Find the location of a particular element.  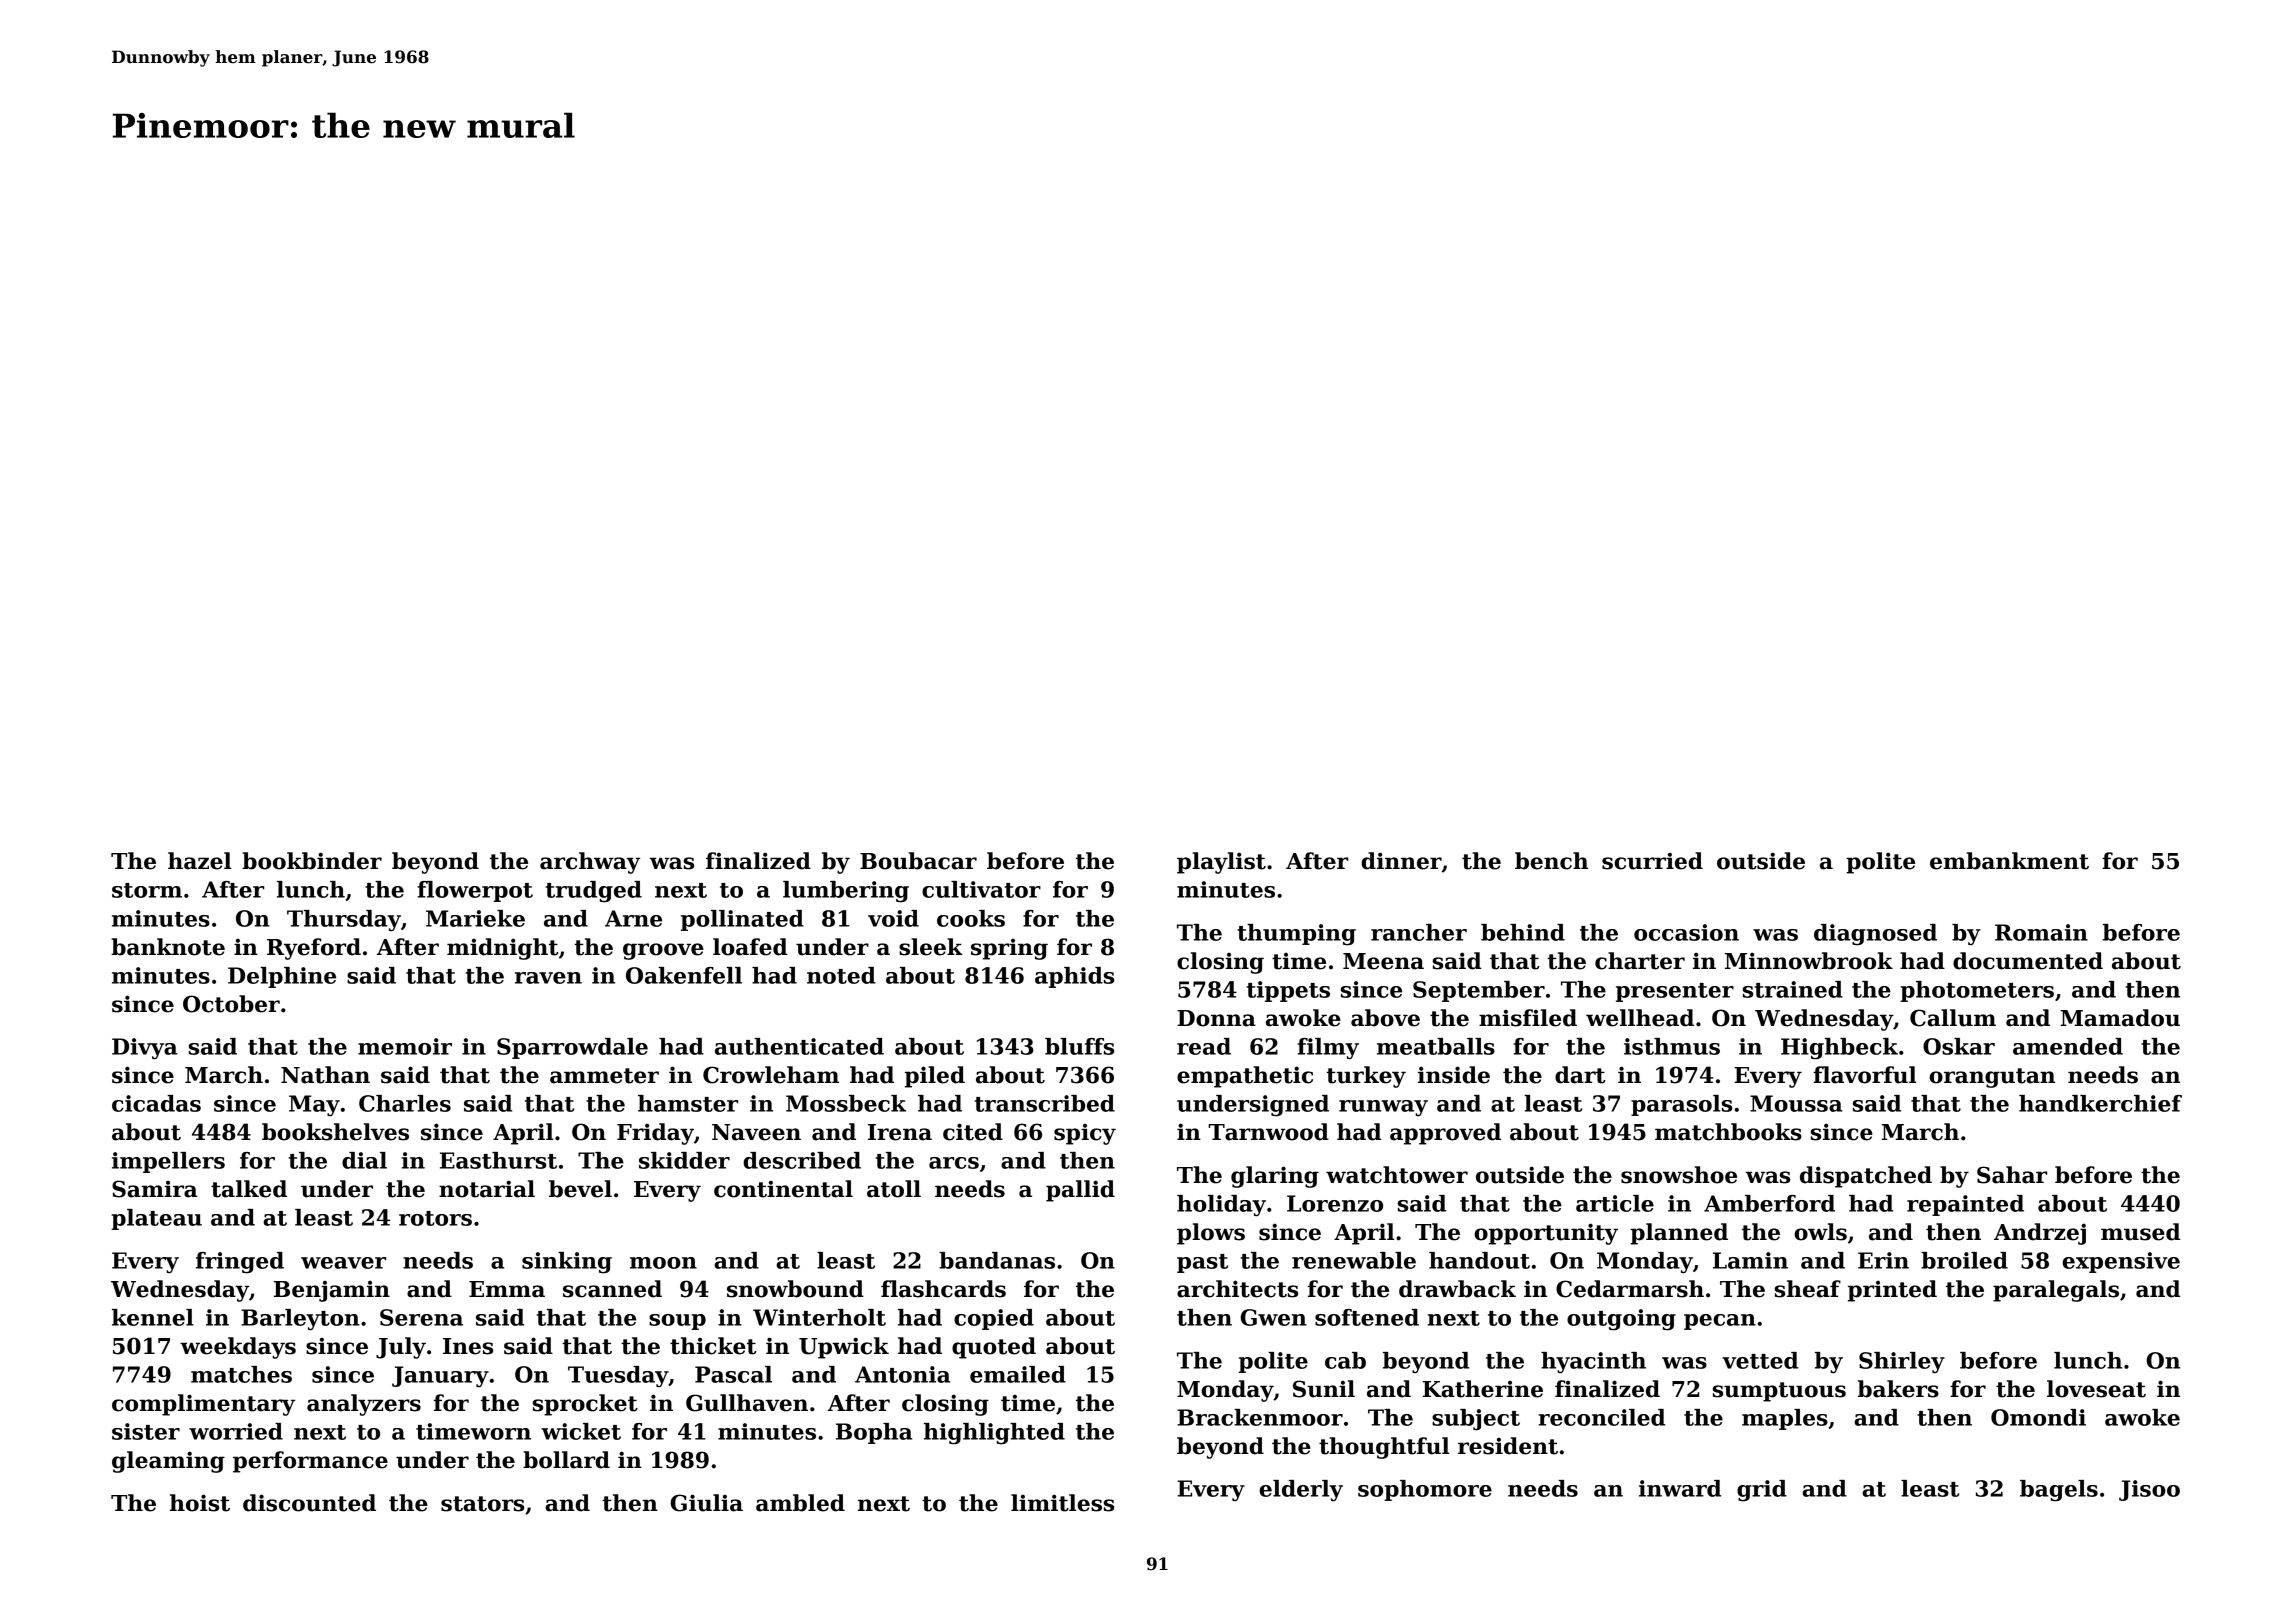

weekdays is located at coordinates (238, 1348).
